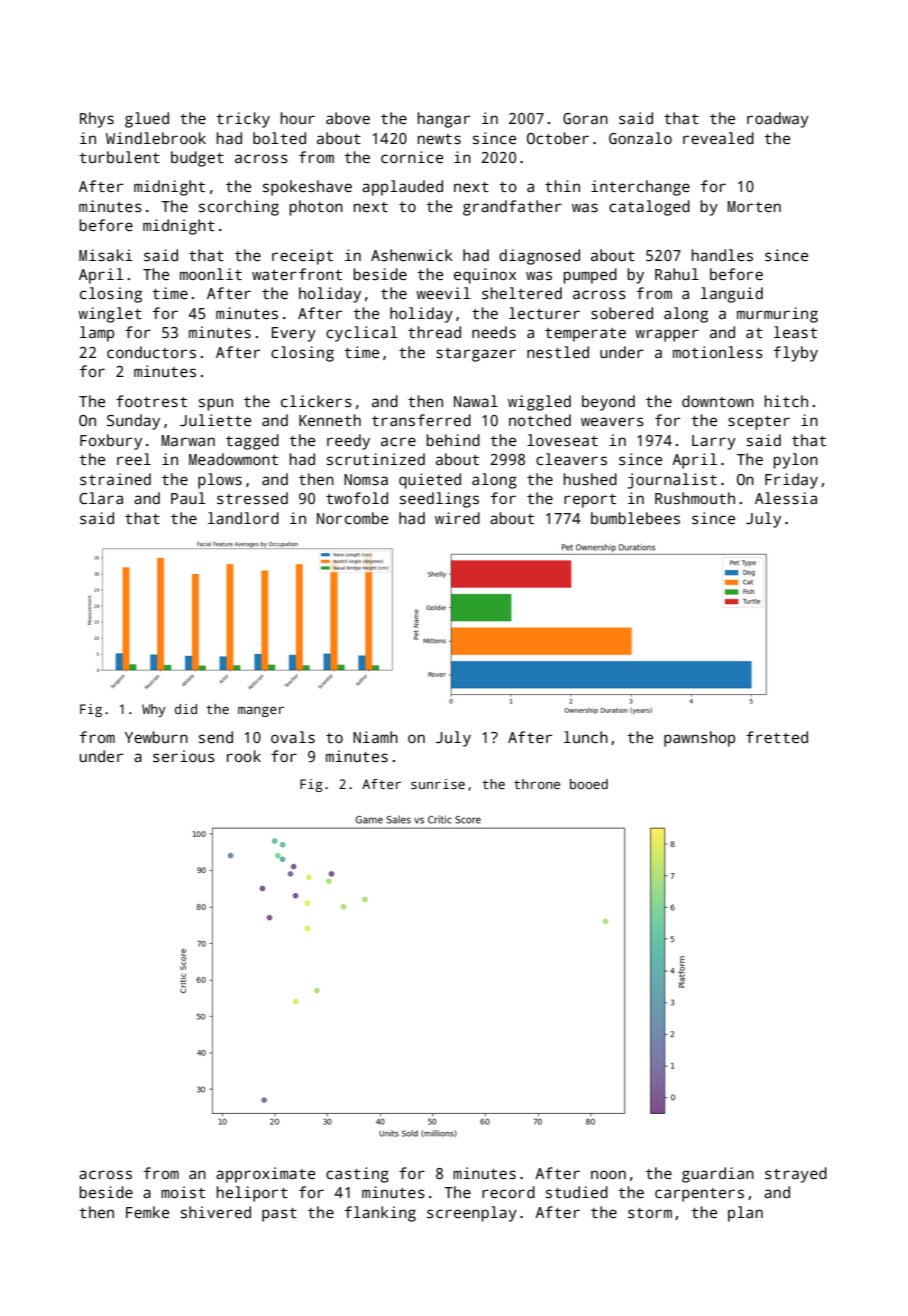 Image resolution: width=908 pixels, height=1316 pixels. Describe the element at coordinates (457, 518) in the page. I see `wired` at that location.
